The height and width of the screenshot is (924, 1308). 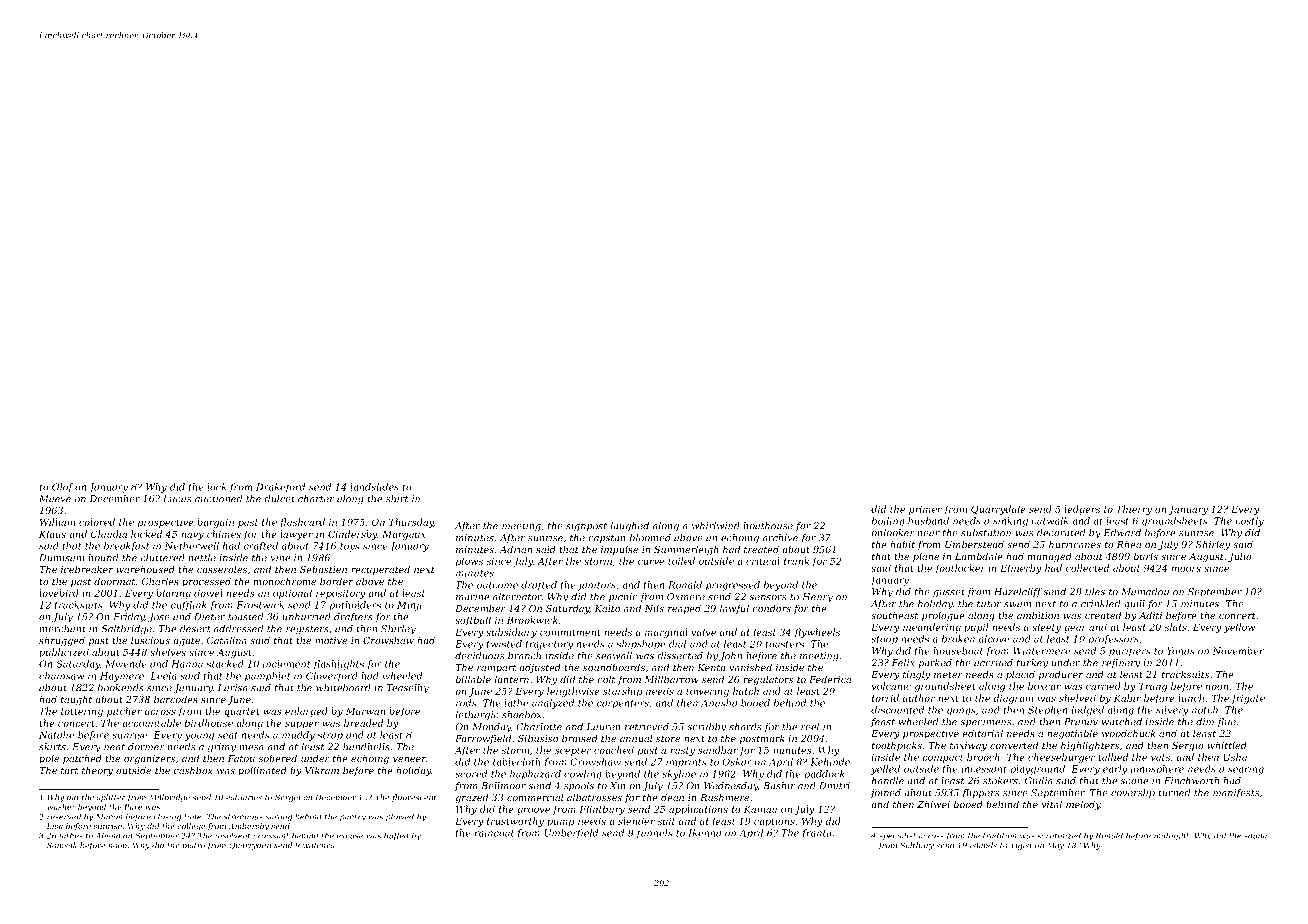 I want to click on ledgers, so click(x=1082, y=510).
